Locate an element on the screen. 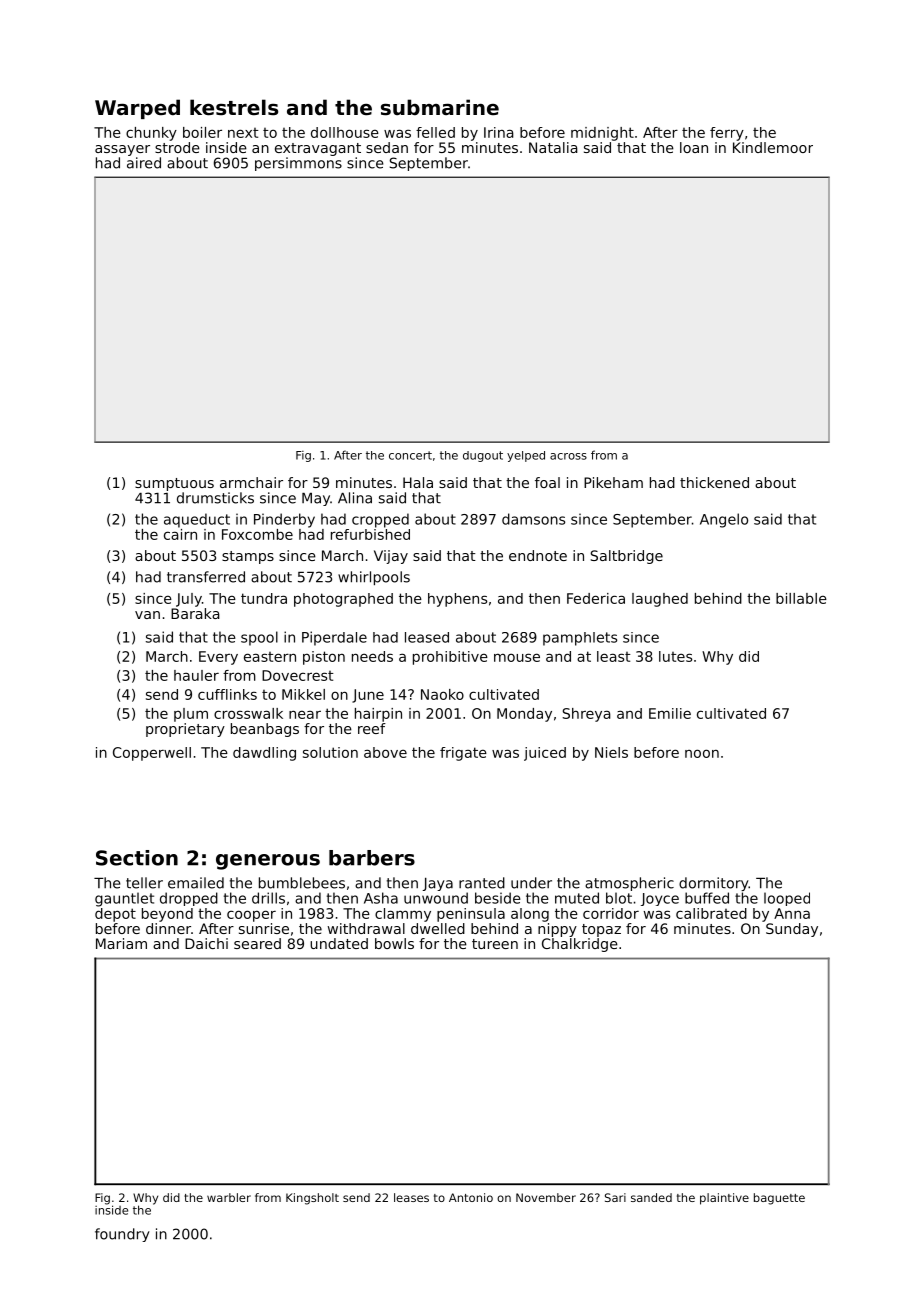  withdrawal is located at coordinates (366, 928).
